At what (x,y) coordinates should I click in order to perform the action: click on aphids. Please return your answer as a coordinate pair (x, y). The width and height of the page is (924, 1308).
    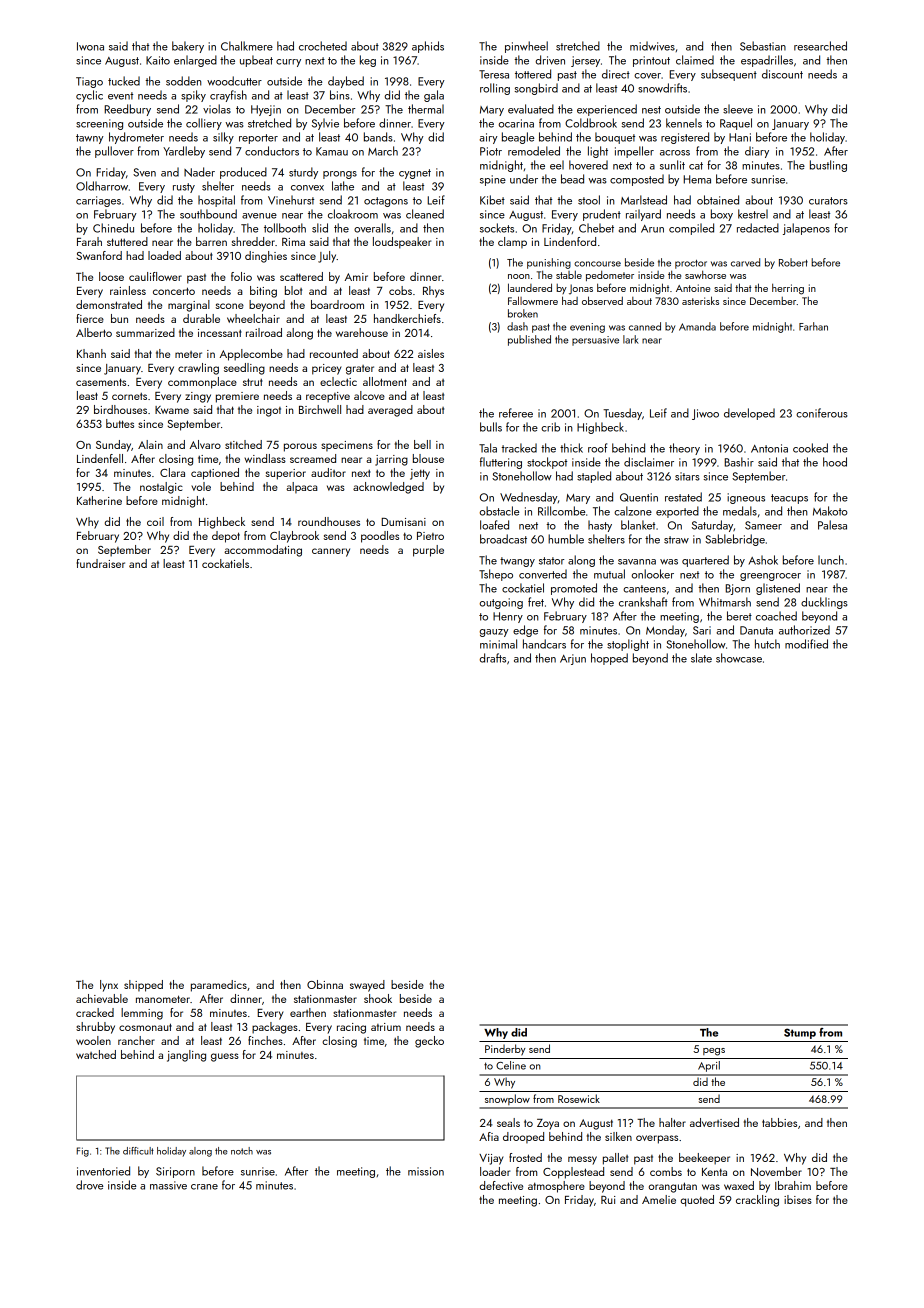
    Looking at the image, I should click on (428, 47).
